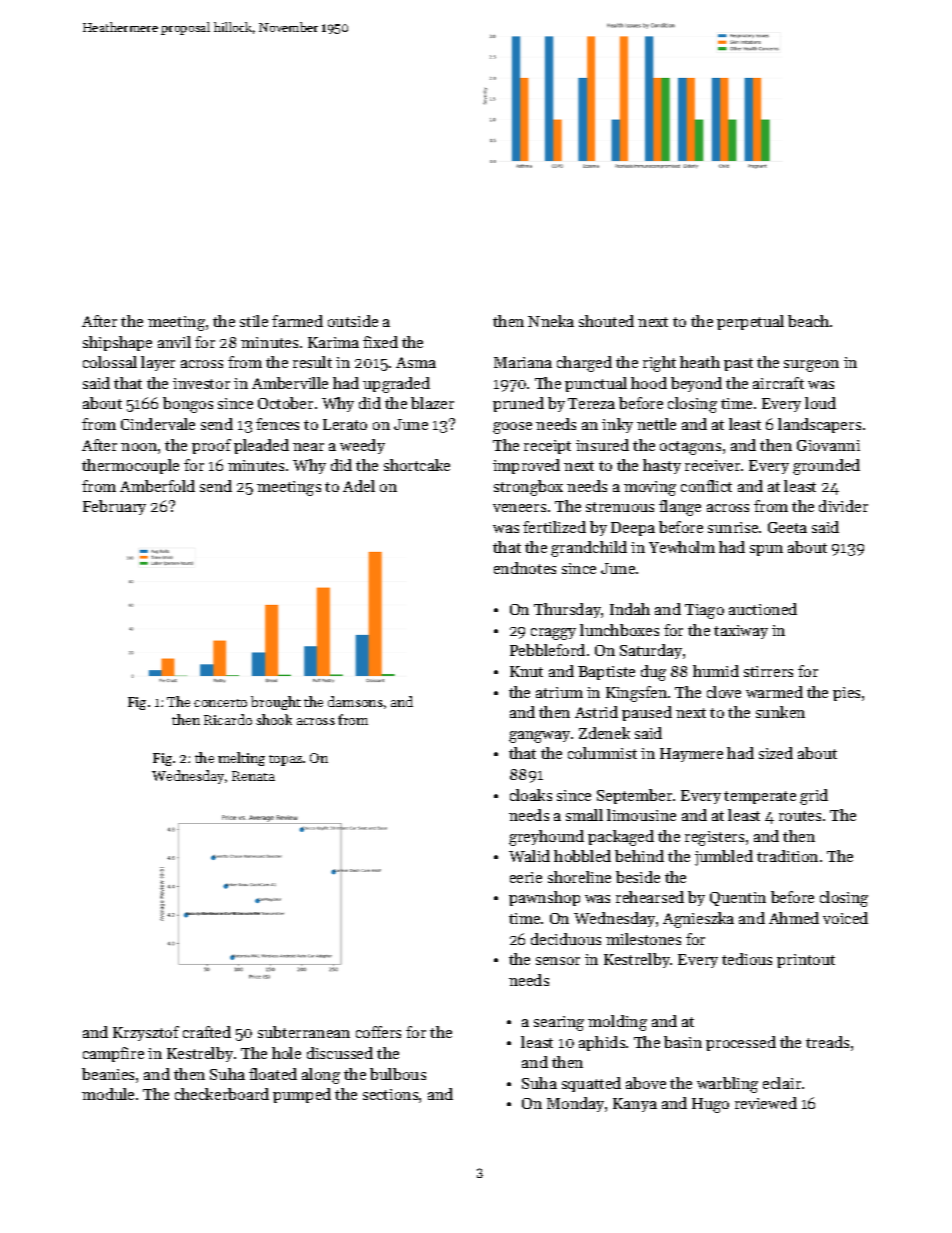 This image has height=1233, width=952. I want to click on Asma, so click(416, 362).
